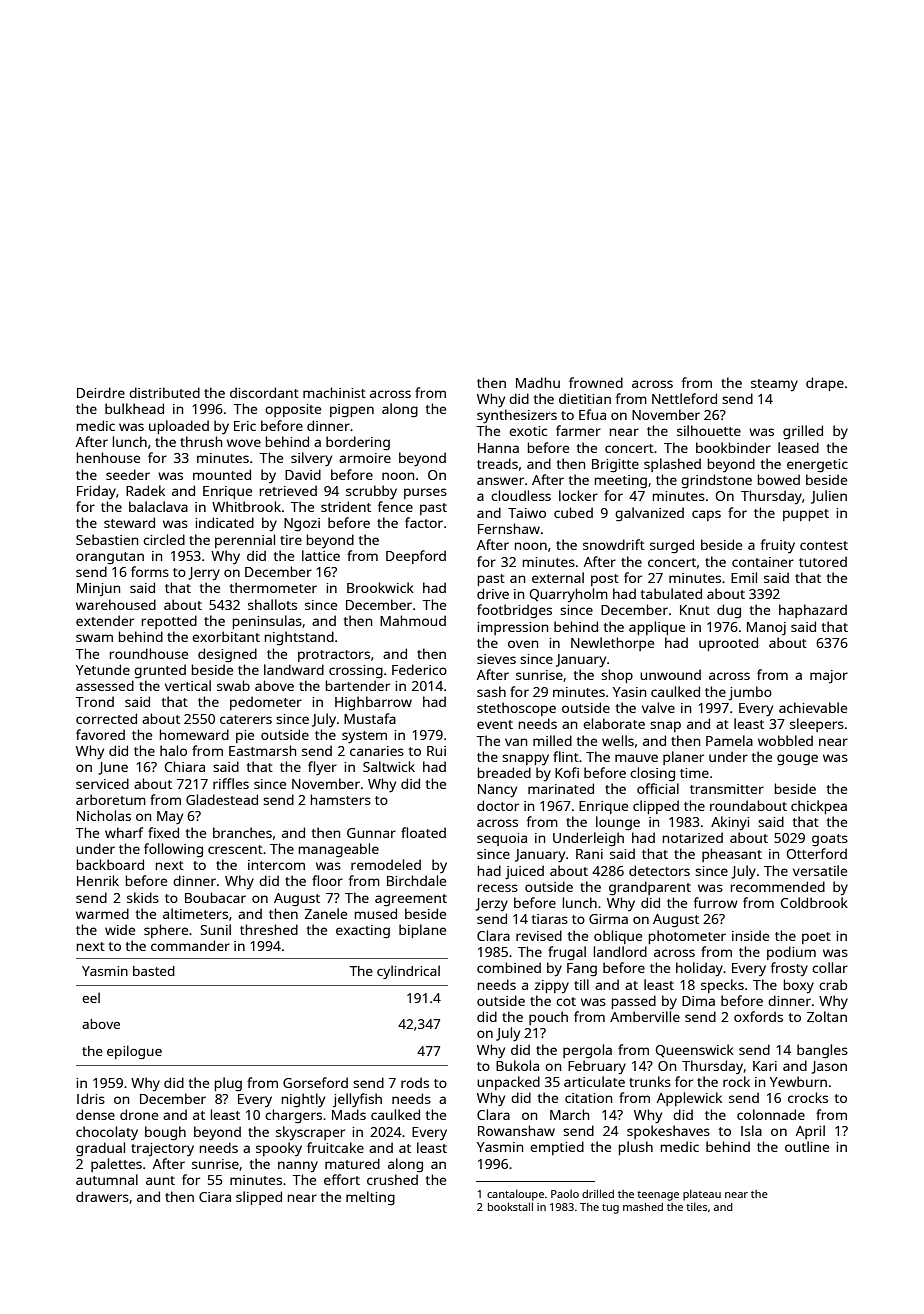  Describe the element at coordinates (416, 880) in the page. I see `Birchdale` at that location.
